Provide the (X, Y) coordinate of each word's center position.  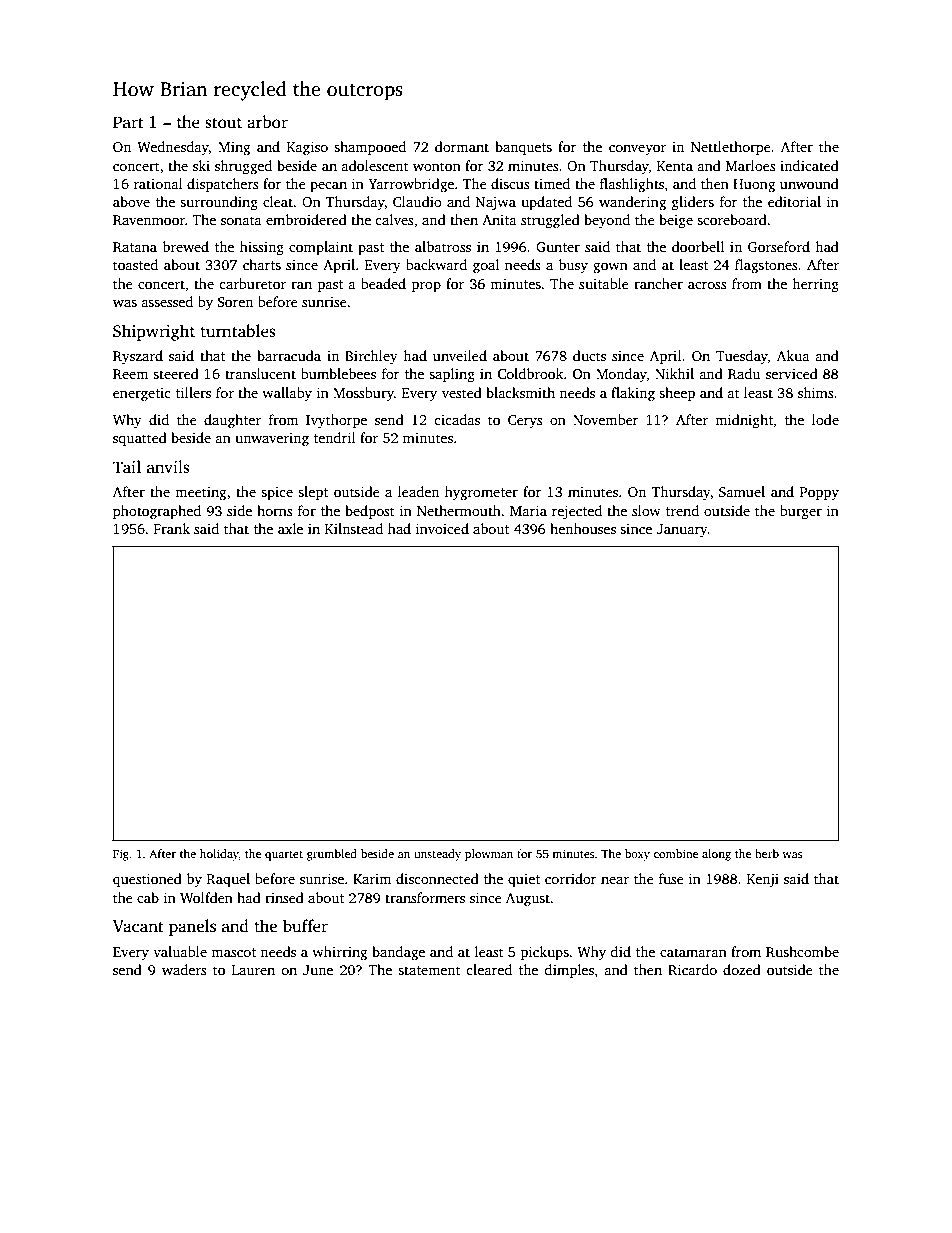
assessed (167, 301)
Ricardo (692, 969)
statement (429, 970)
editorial (794, 201)
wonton (437, 166)
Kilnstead (354, 528)
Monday (621, 375)
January (682, 530)
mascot (233, 952)
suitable (604, 283)
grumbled (332, 855)
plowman (489, 855)
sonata (241, 220)
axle (290, 528)
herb (767, 853)
